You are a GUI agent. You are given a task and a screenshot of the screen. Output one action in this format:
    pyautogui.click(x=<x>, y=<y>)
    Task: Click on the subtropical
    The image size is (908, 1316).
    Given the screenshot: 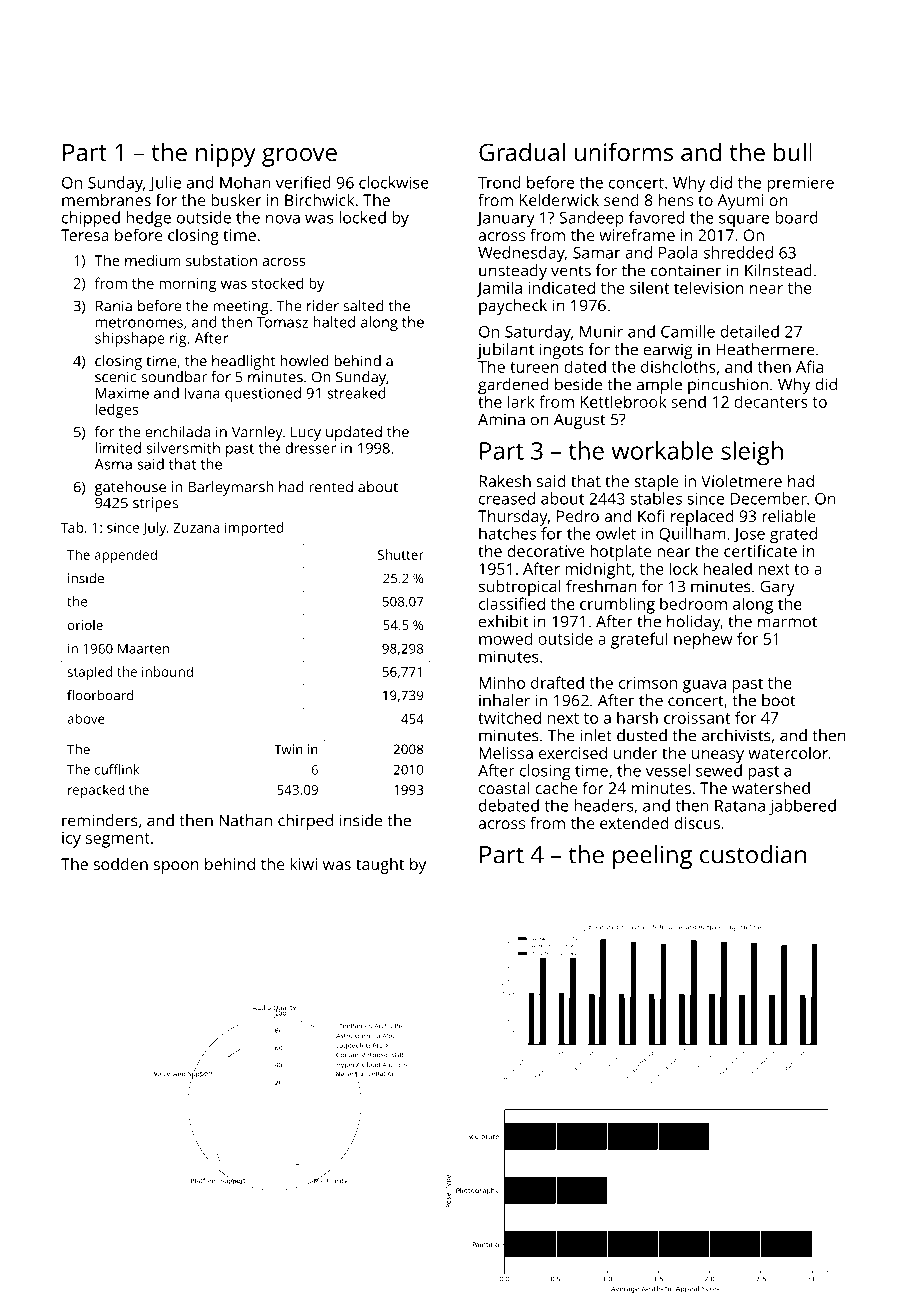 What is the action you would take?
    pyautogui.click(x=519, y=588)
